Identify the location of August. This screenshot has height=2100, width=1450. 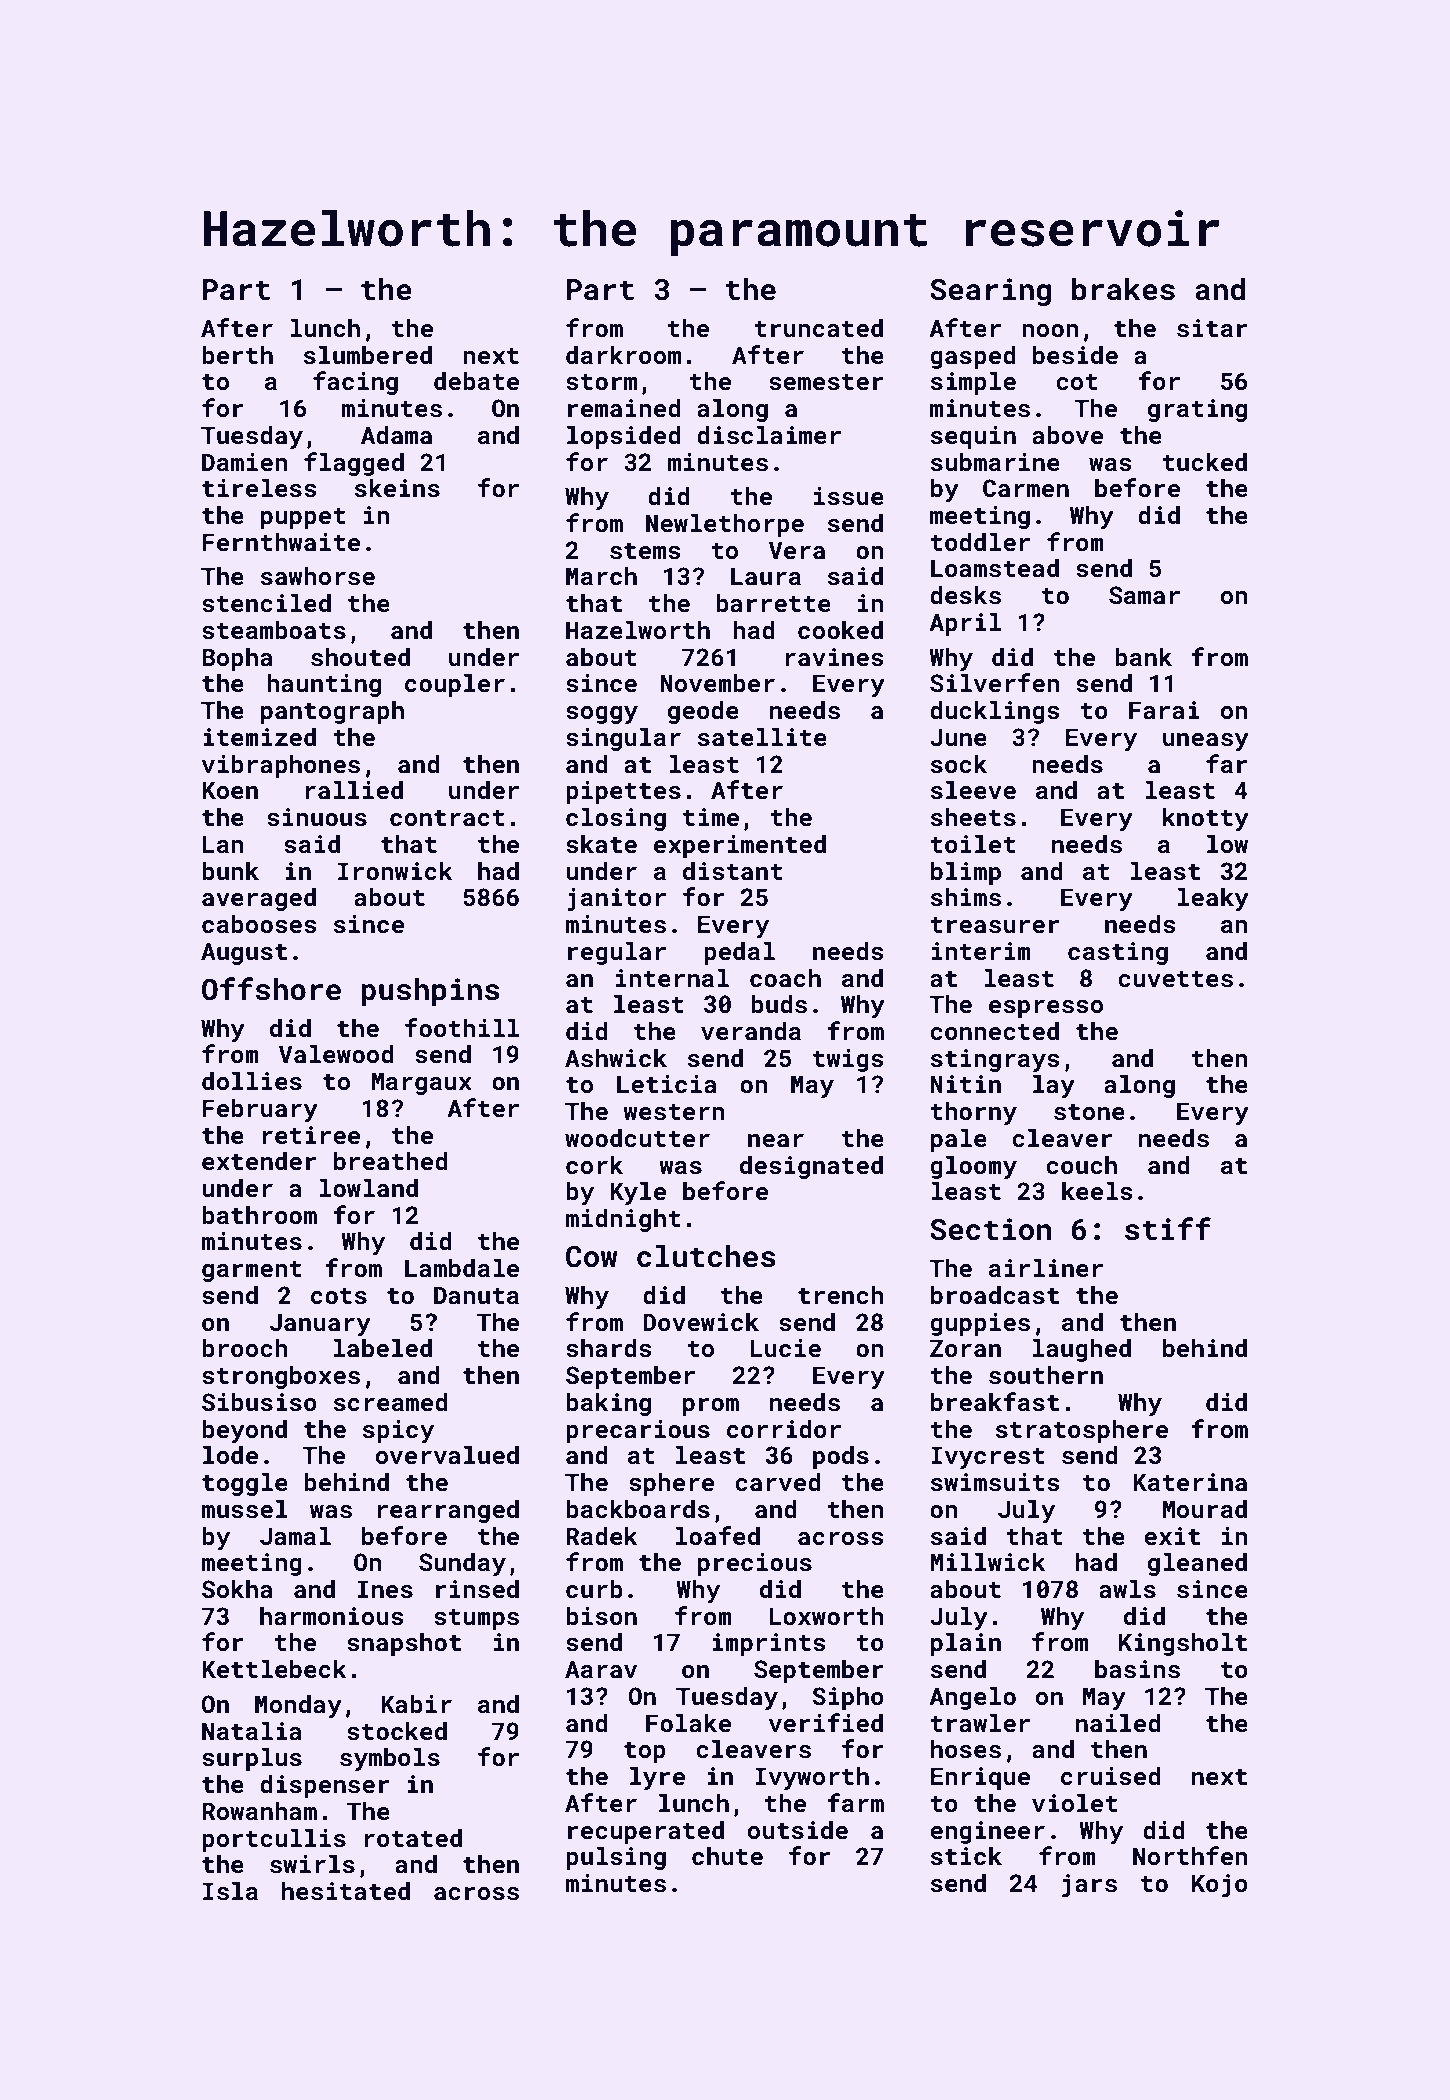
(244, 953).
